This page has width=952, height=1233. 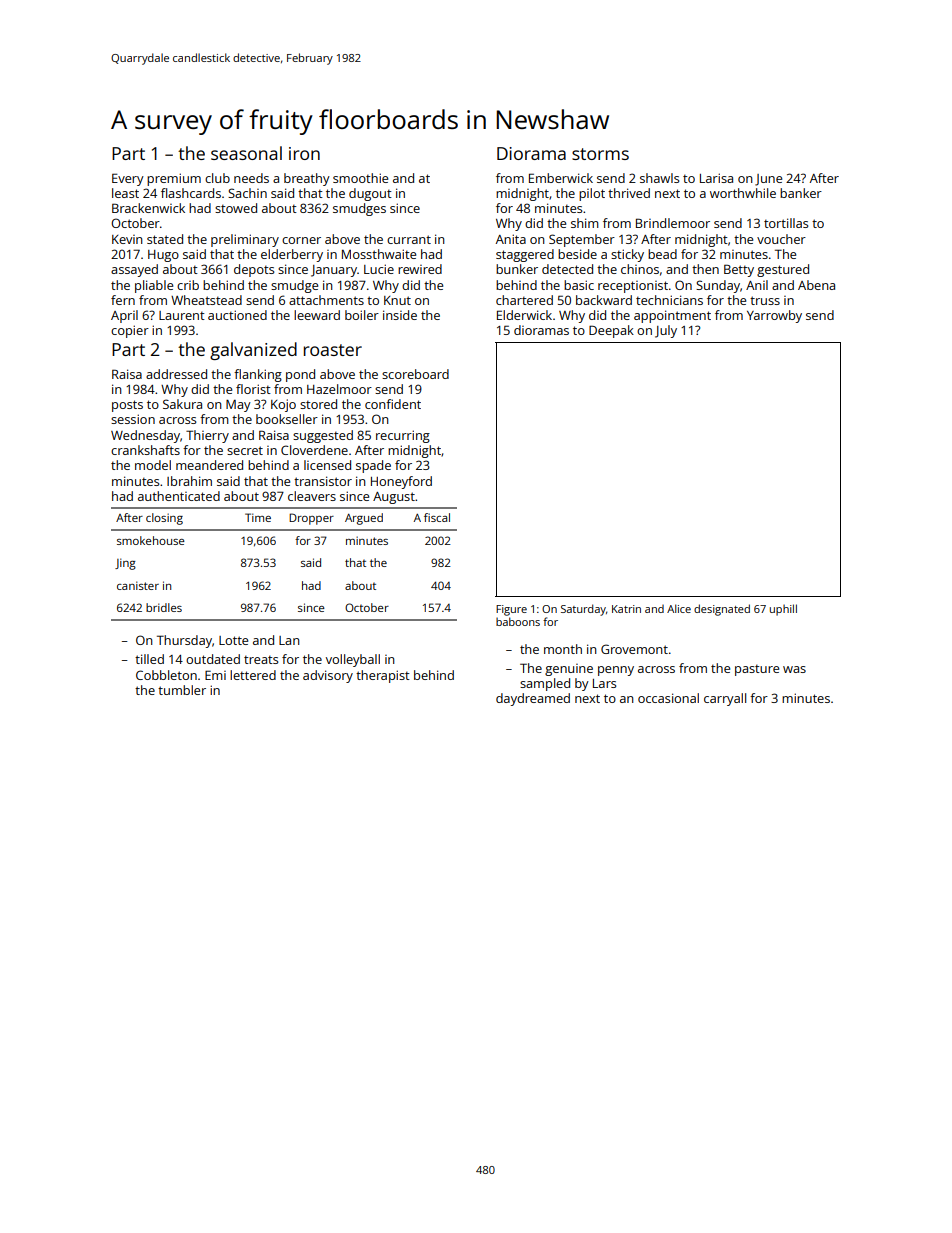 I want to click on copier, so click(x=130, y=331).
